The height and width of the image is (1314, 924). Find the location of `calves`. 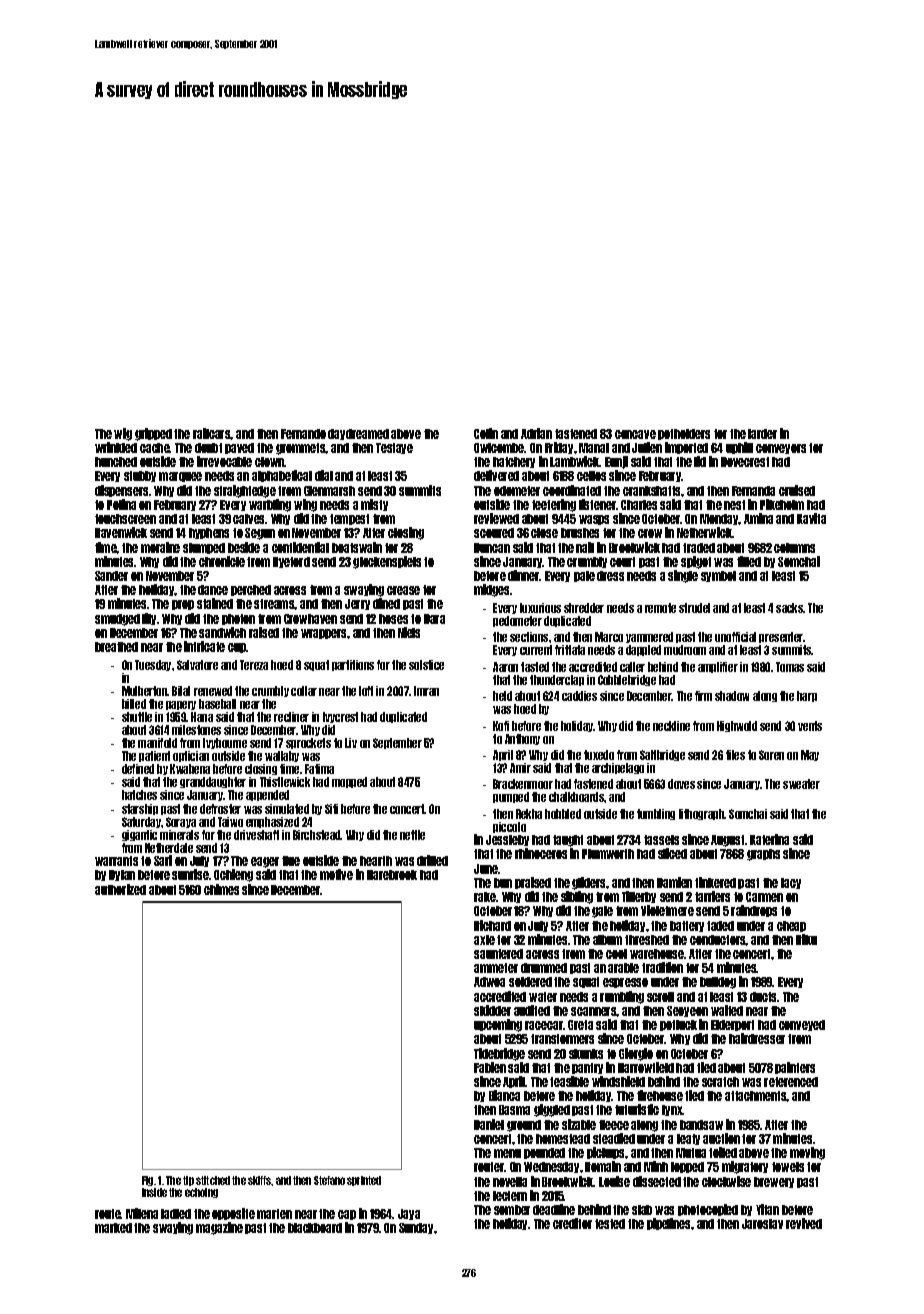

calves is located at coordinates (249, 519).
